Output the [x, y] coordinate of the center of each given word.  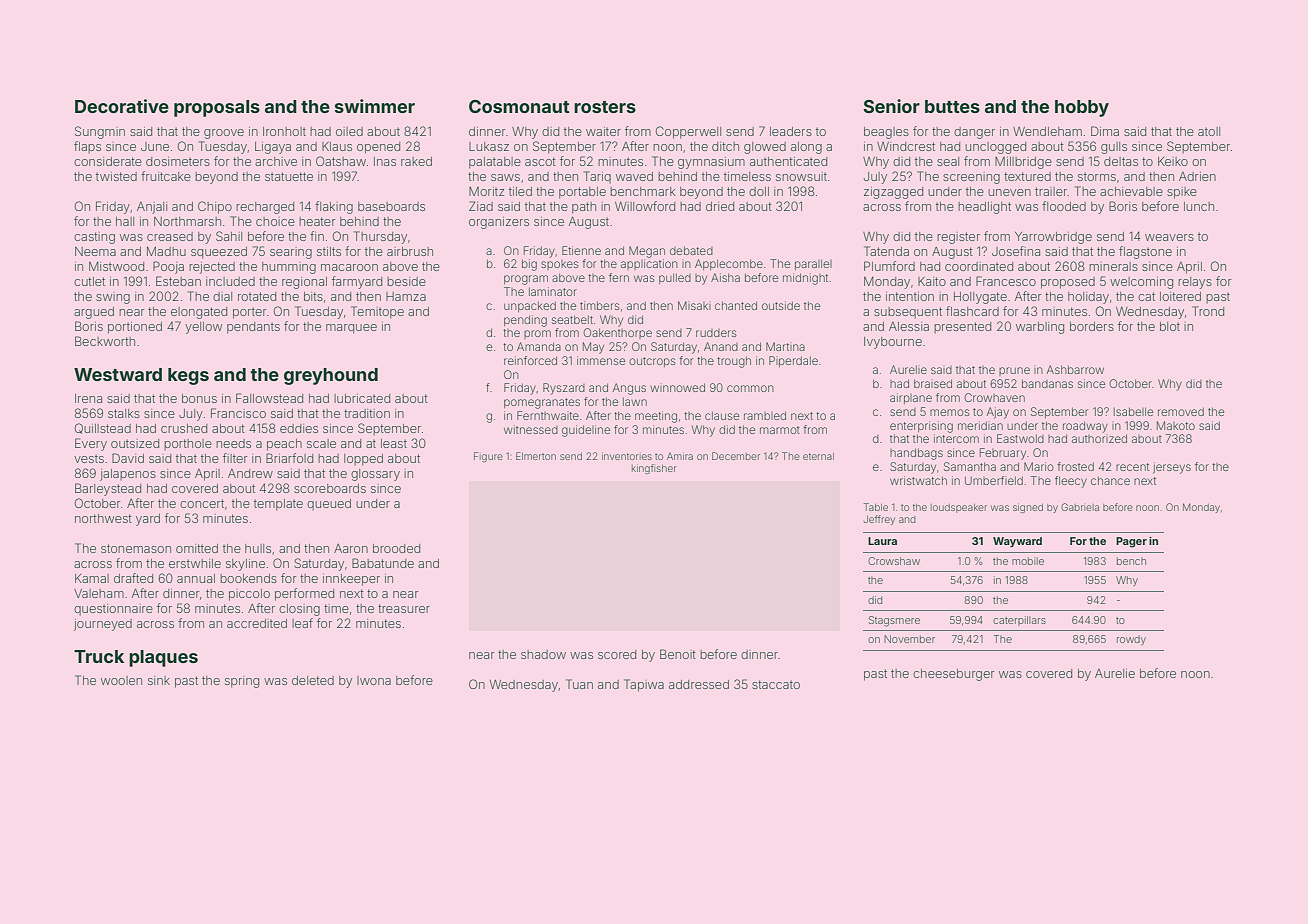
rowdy [1131, 640]
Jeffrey [879, 520]
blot [1170, 326]
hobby [1082, 108]
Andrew [250, 473]
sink [159, 680]
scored [617, 654]
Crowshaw [894, 561]
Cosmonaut [519, 106]
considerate [108, 161]
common [750, 388]
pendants [253, 328]
